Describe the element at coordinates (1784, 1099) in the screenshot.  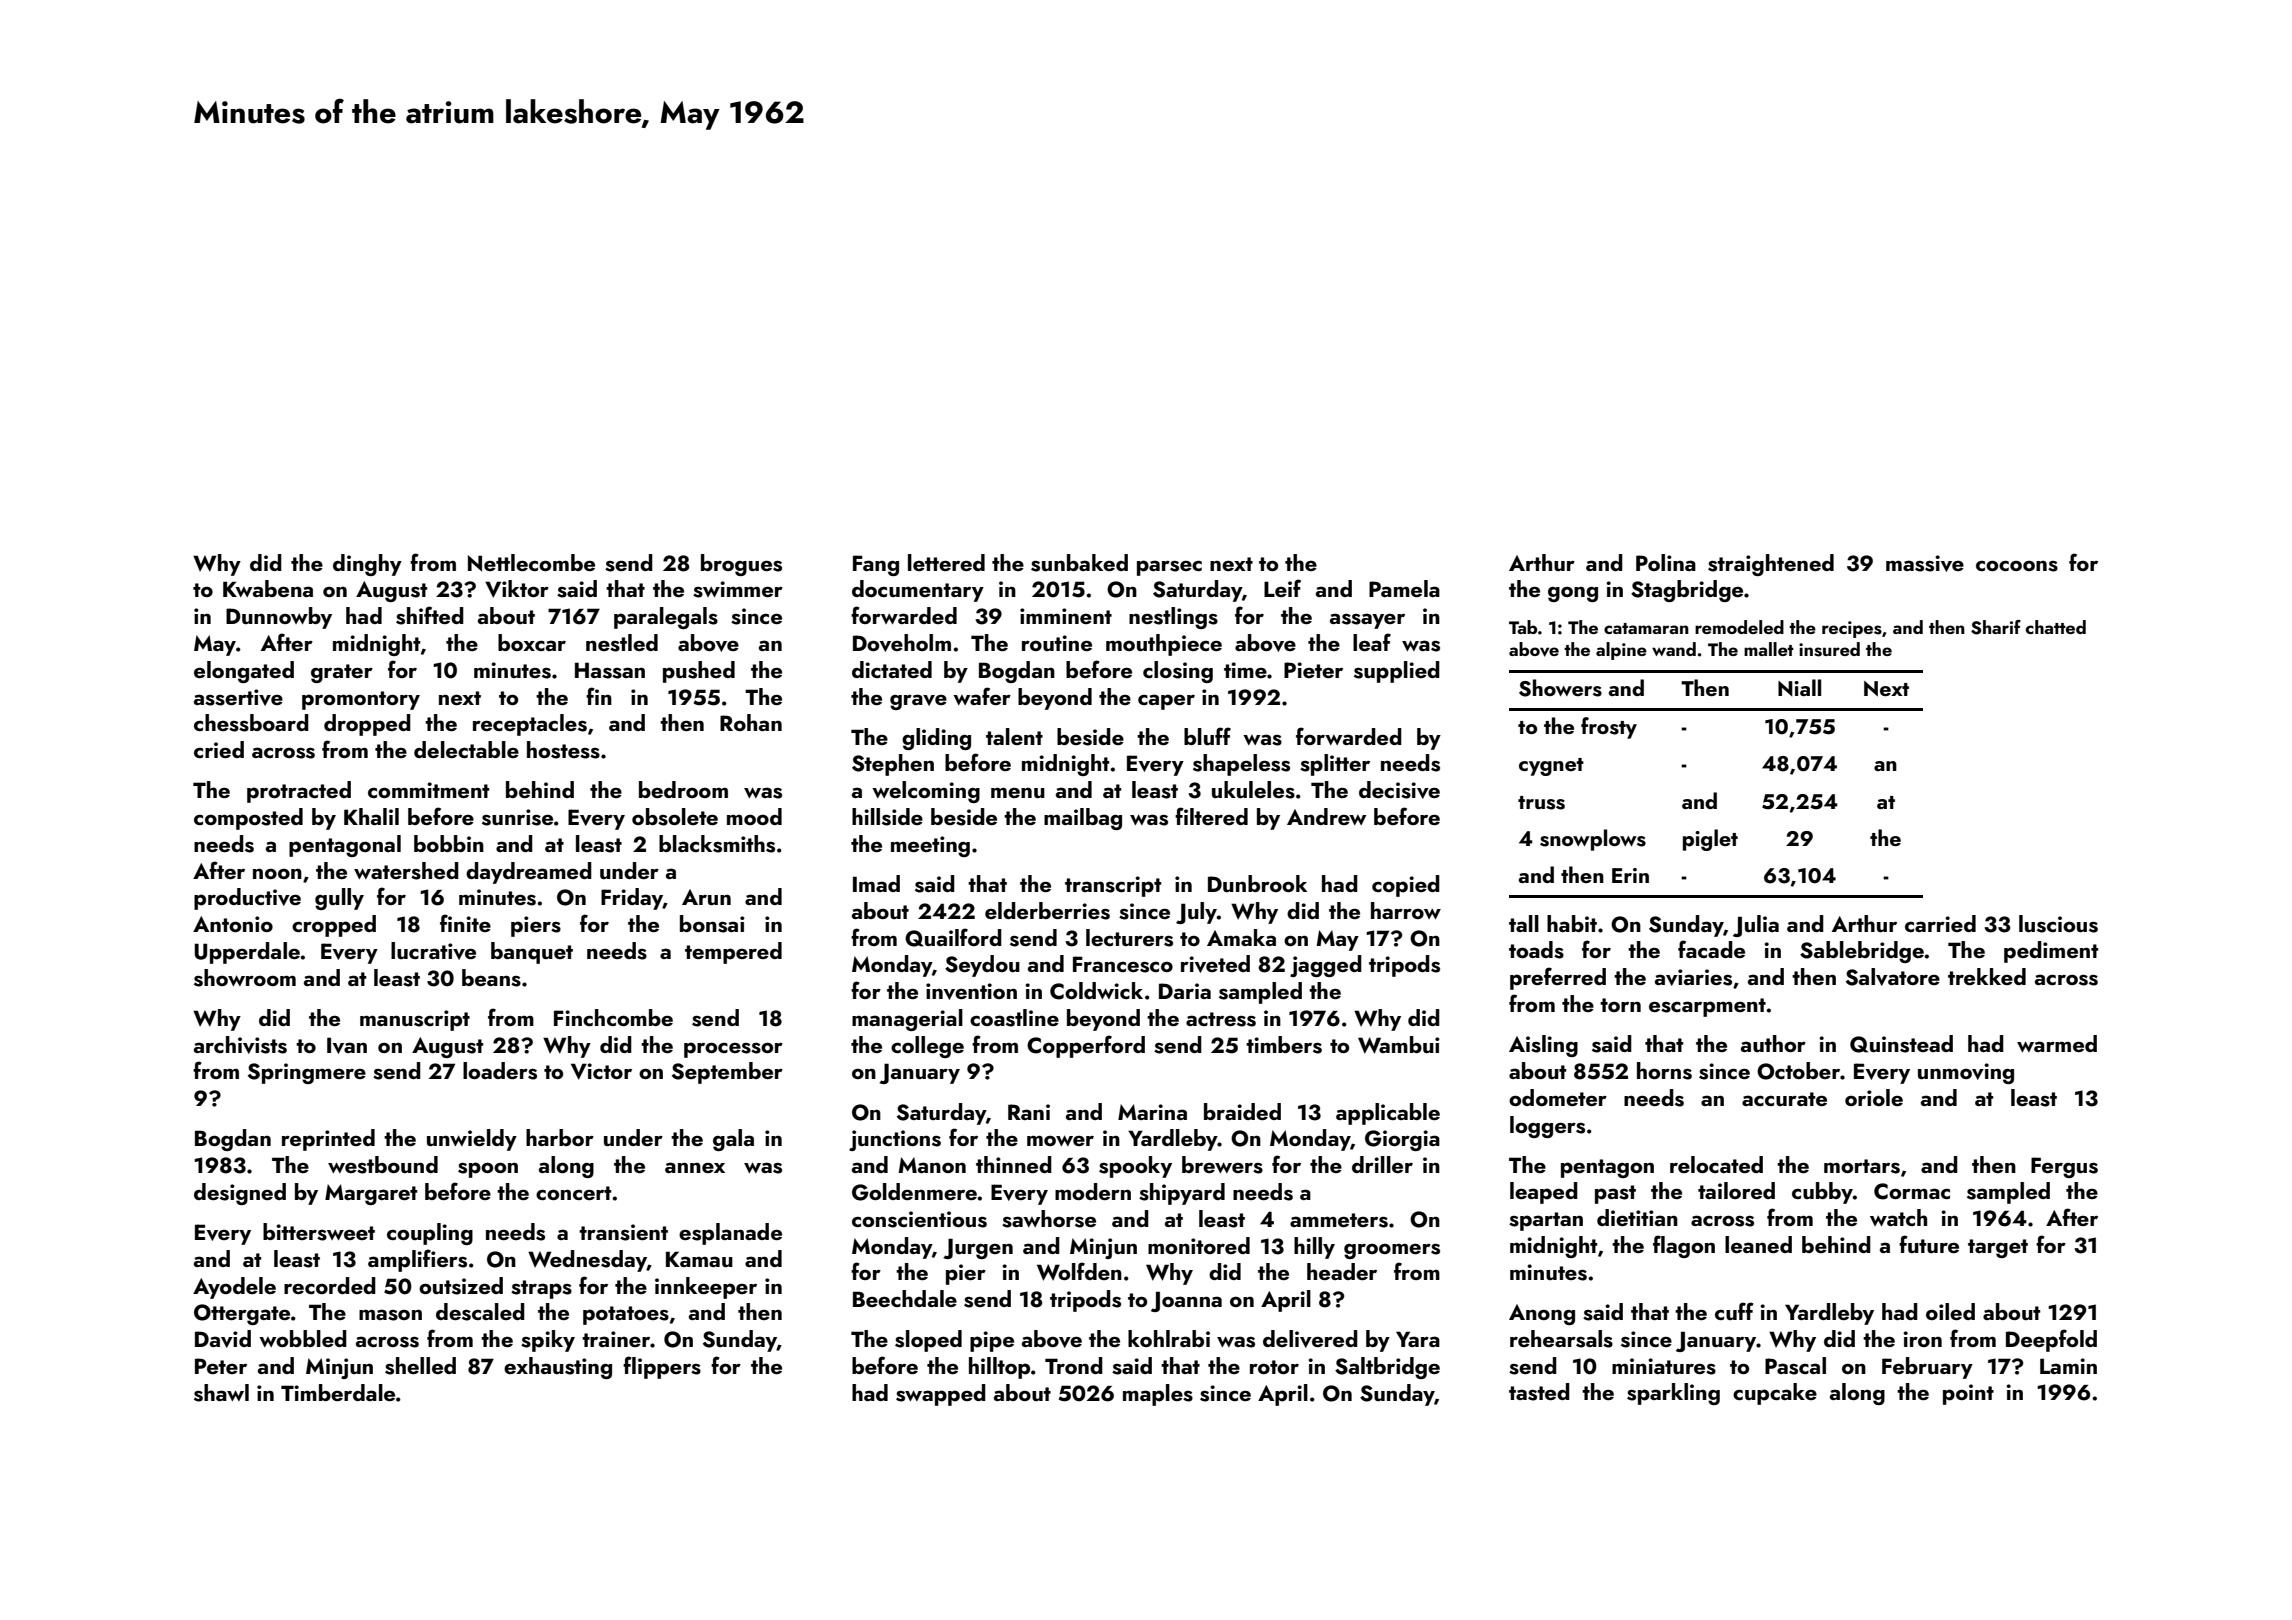
I see `accurate` at that location.
